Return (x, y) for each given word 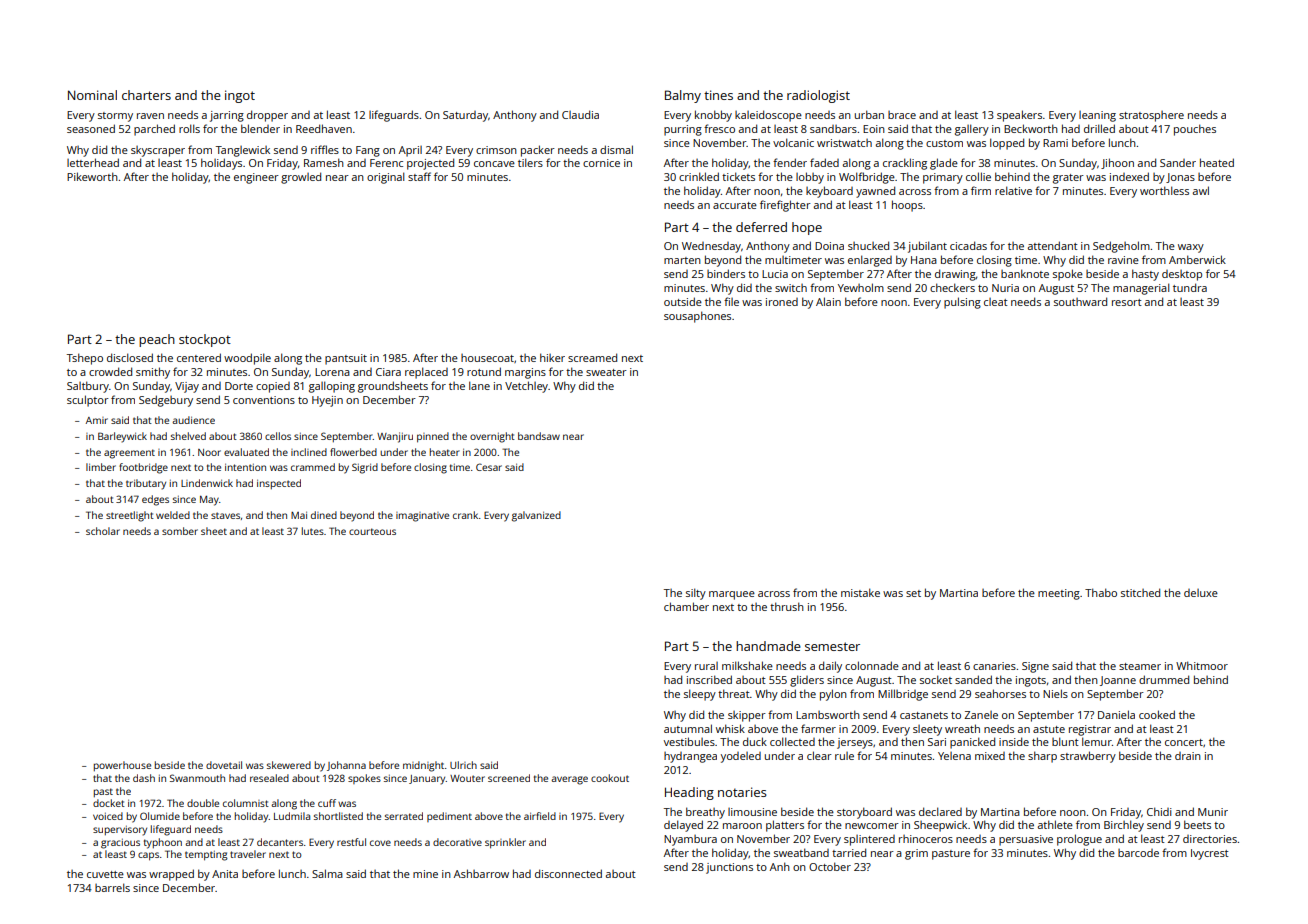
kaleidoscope (768, 116)
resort (1127, 302)
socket (936, 679)
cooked (1157, 714)
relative (1013, 190)
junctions (729, 868)
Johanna (346, 766)
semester (832, 646)
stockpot (205, 340)
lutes (313, 531)
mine (425, 874)
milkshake (747, 665)
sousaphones (697, 317)
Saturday (465, 116)
